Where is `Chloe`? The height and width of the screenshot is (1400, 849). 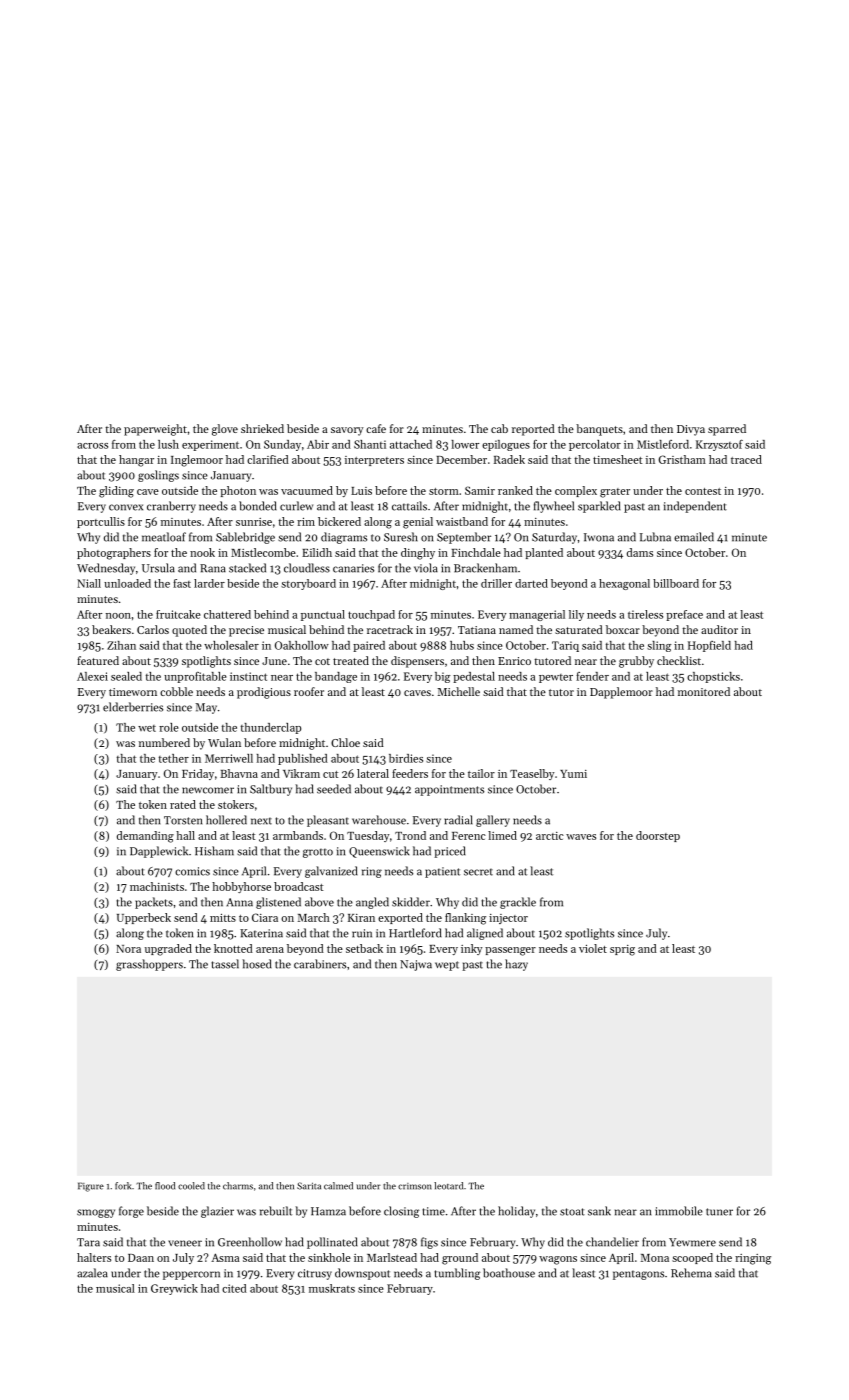 Chloe is located at coordinates (345, 742).
